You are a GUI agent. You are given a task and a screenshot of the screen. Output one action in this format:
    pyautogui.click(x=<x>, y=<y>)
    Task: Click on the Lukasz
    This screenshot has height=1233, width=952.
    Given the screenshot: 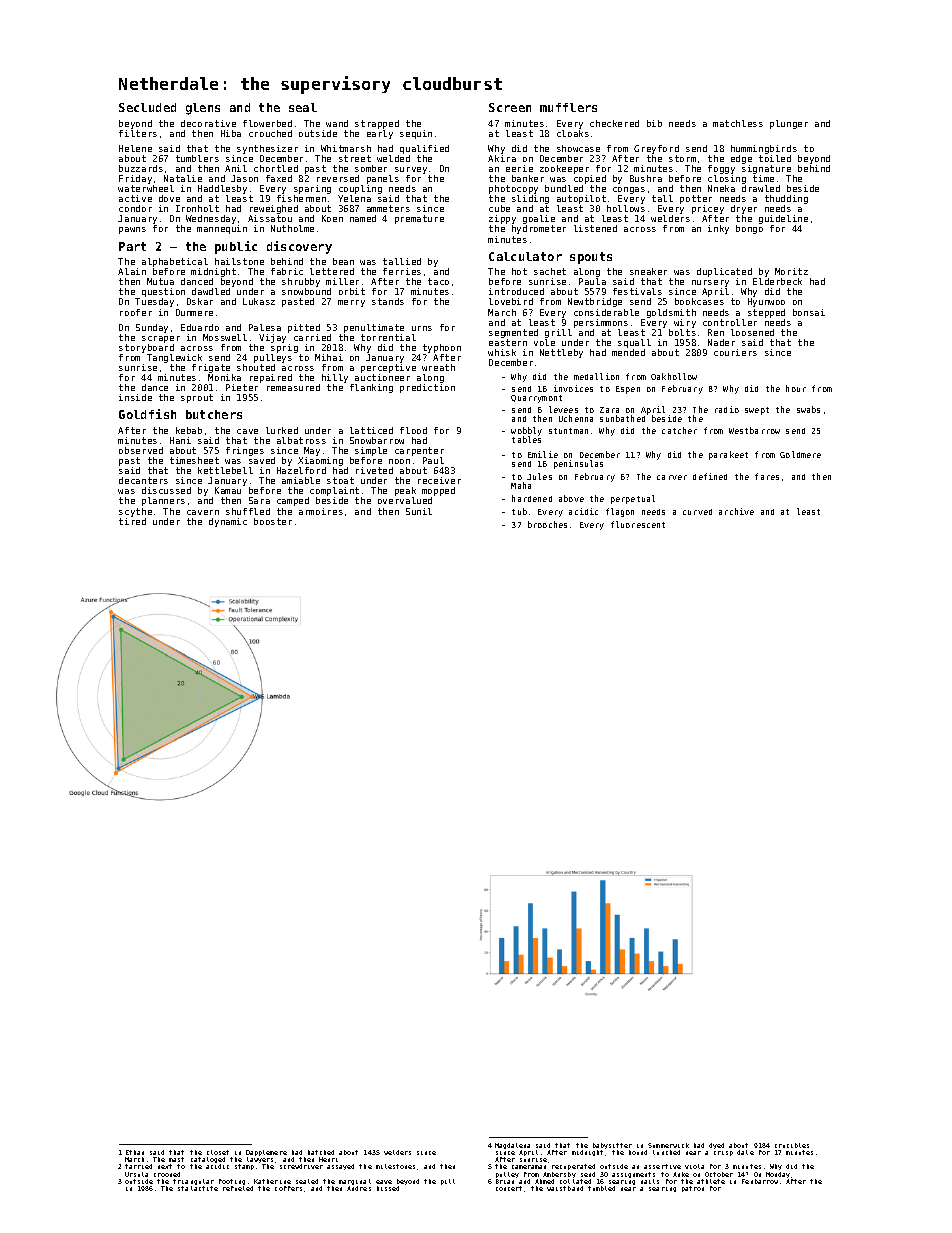 What is the action you would take?
    pyautogui.click(x=259, y=301)
